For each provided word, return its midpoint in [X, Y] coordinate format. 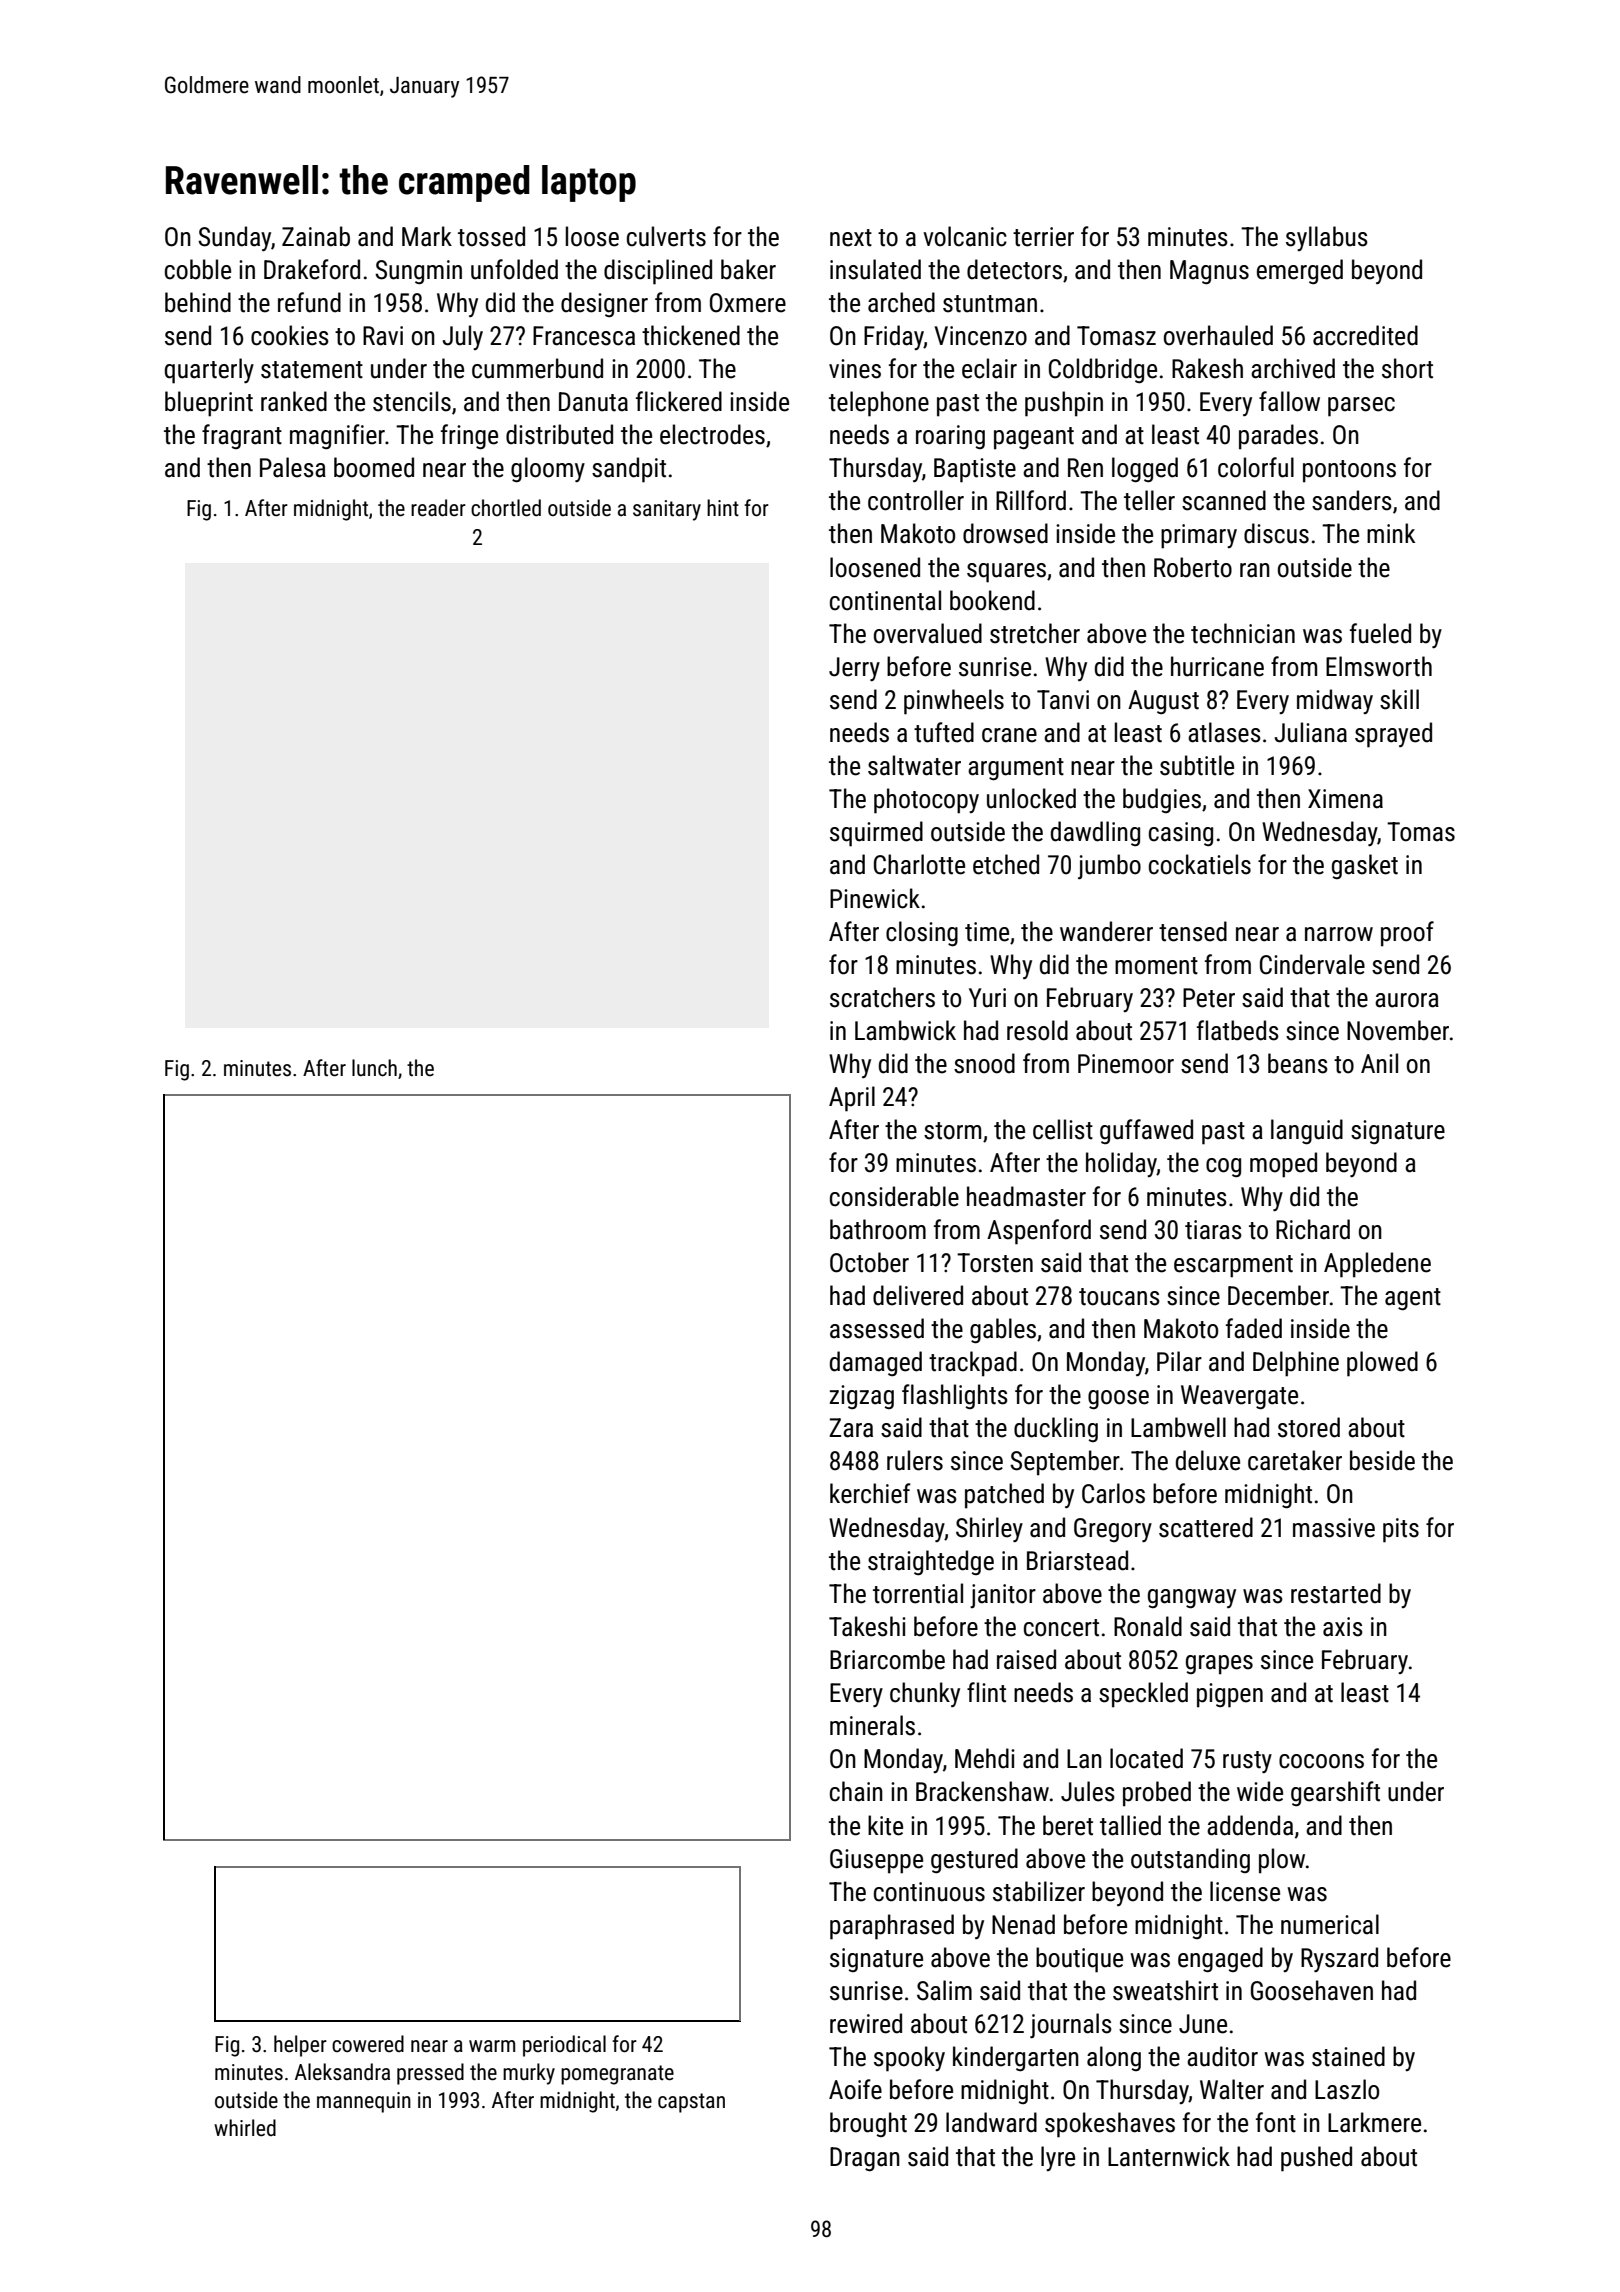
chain [856, 1791]
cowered [368, 2044]
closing [922, 934]
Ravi [383, 336]
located [1146, 1758]
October [869, 1262]
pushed [1316, 2159]
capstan [691, 2103]
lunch [374, 1068]
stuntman [990, 304]
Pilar [1179, 1361]
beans [1298, 1063]
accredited [1365, 335]
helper [300, 2046]
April [852, 1099]
